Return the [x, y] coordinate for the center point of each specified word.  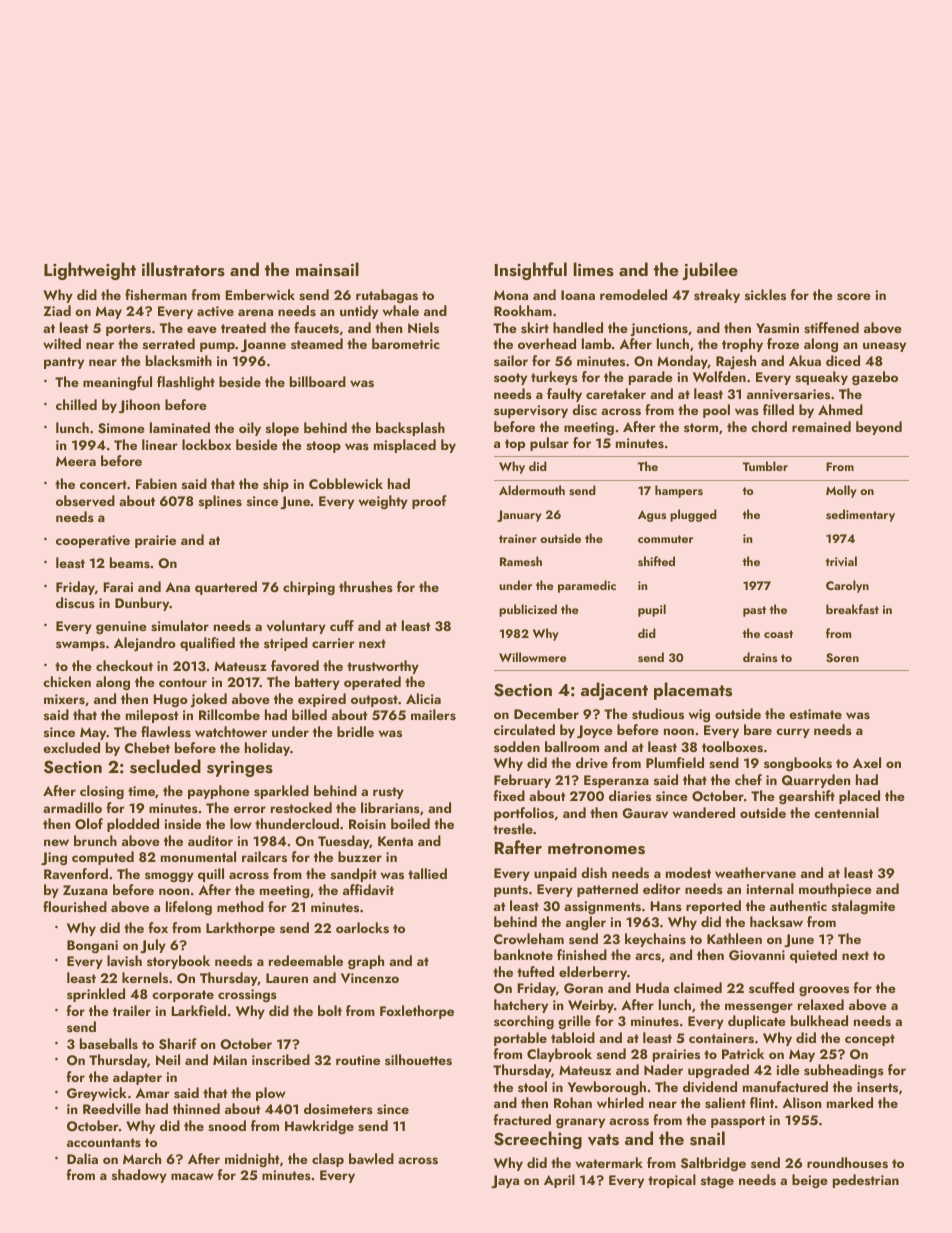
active [215, 311]
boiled [410, 823]
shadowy [139, 1176]
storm [701, 427]
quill [211, 875]
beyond [879, 428]
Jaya [505, 1181]
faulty [564, 395]
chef [748, 779]
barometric [406, 343]
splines [220, 502]
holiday [267, 749]
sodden [517, 746]
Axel [867, 762]
